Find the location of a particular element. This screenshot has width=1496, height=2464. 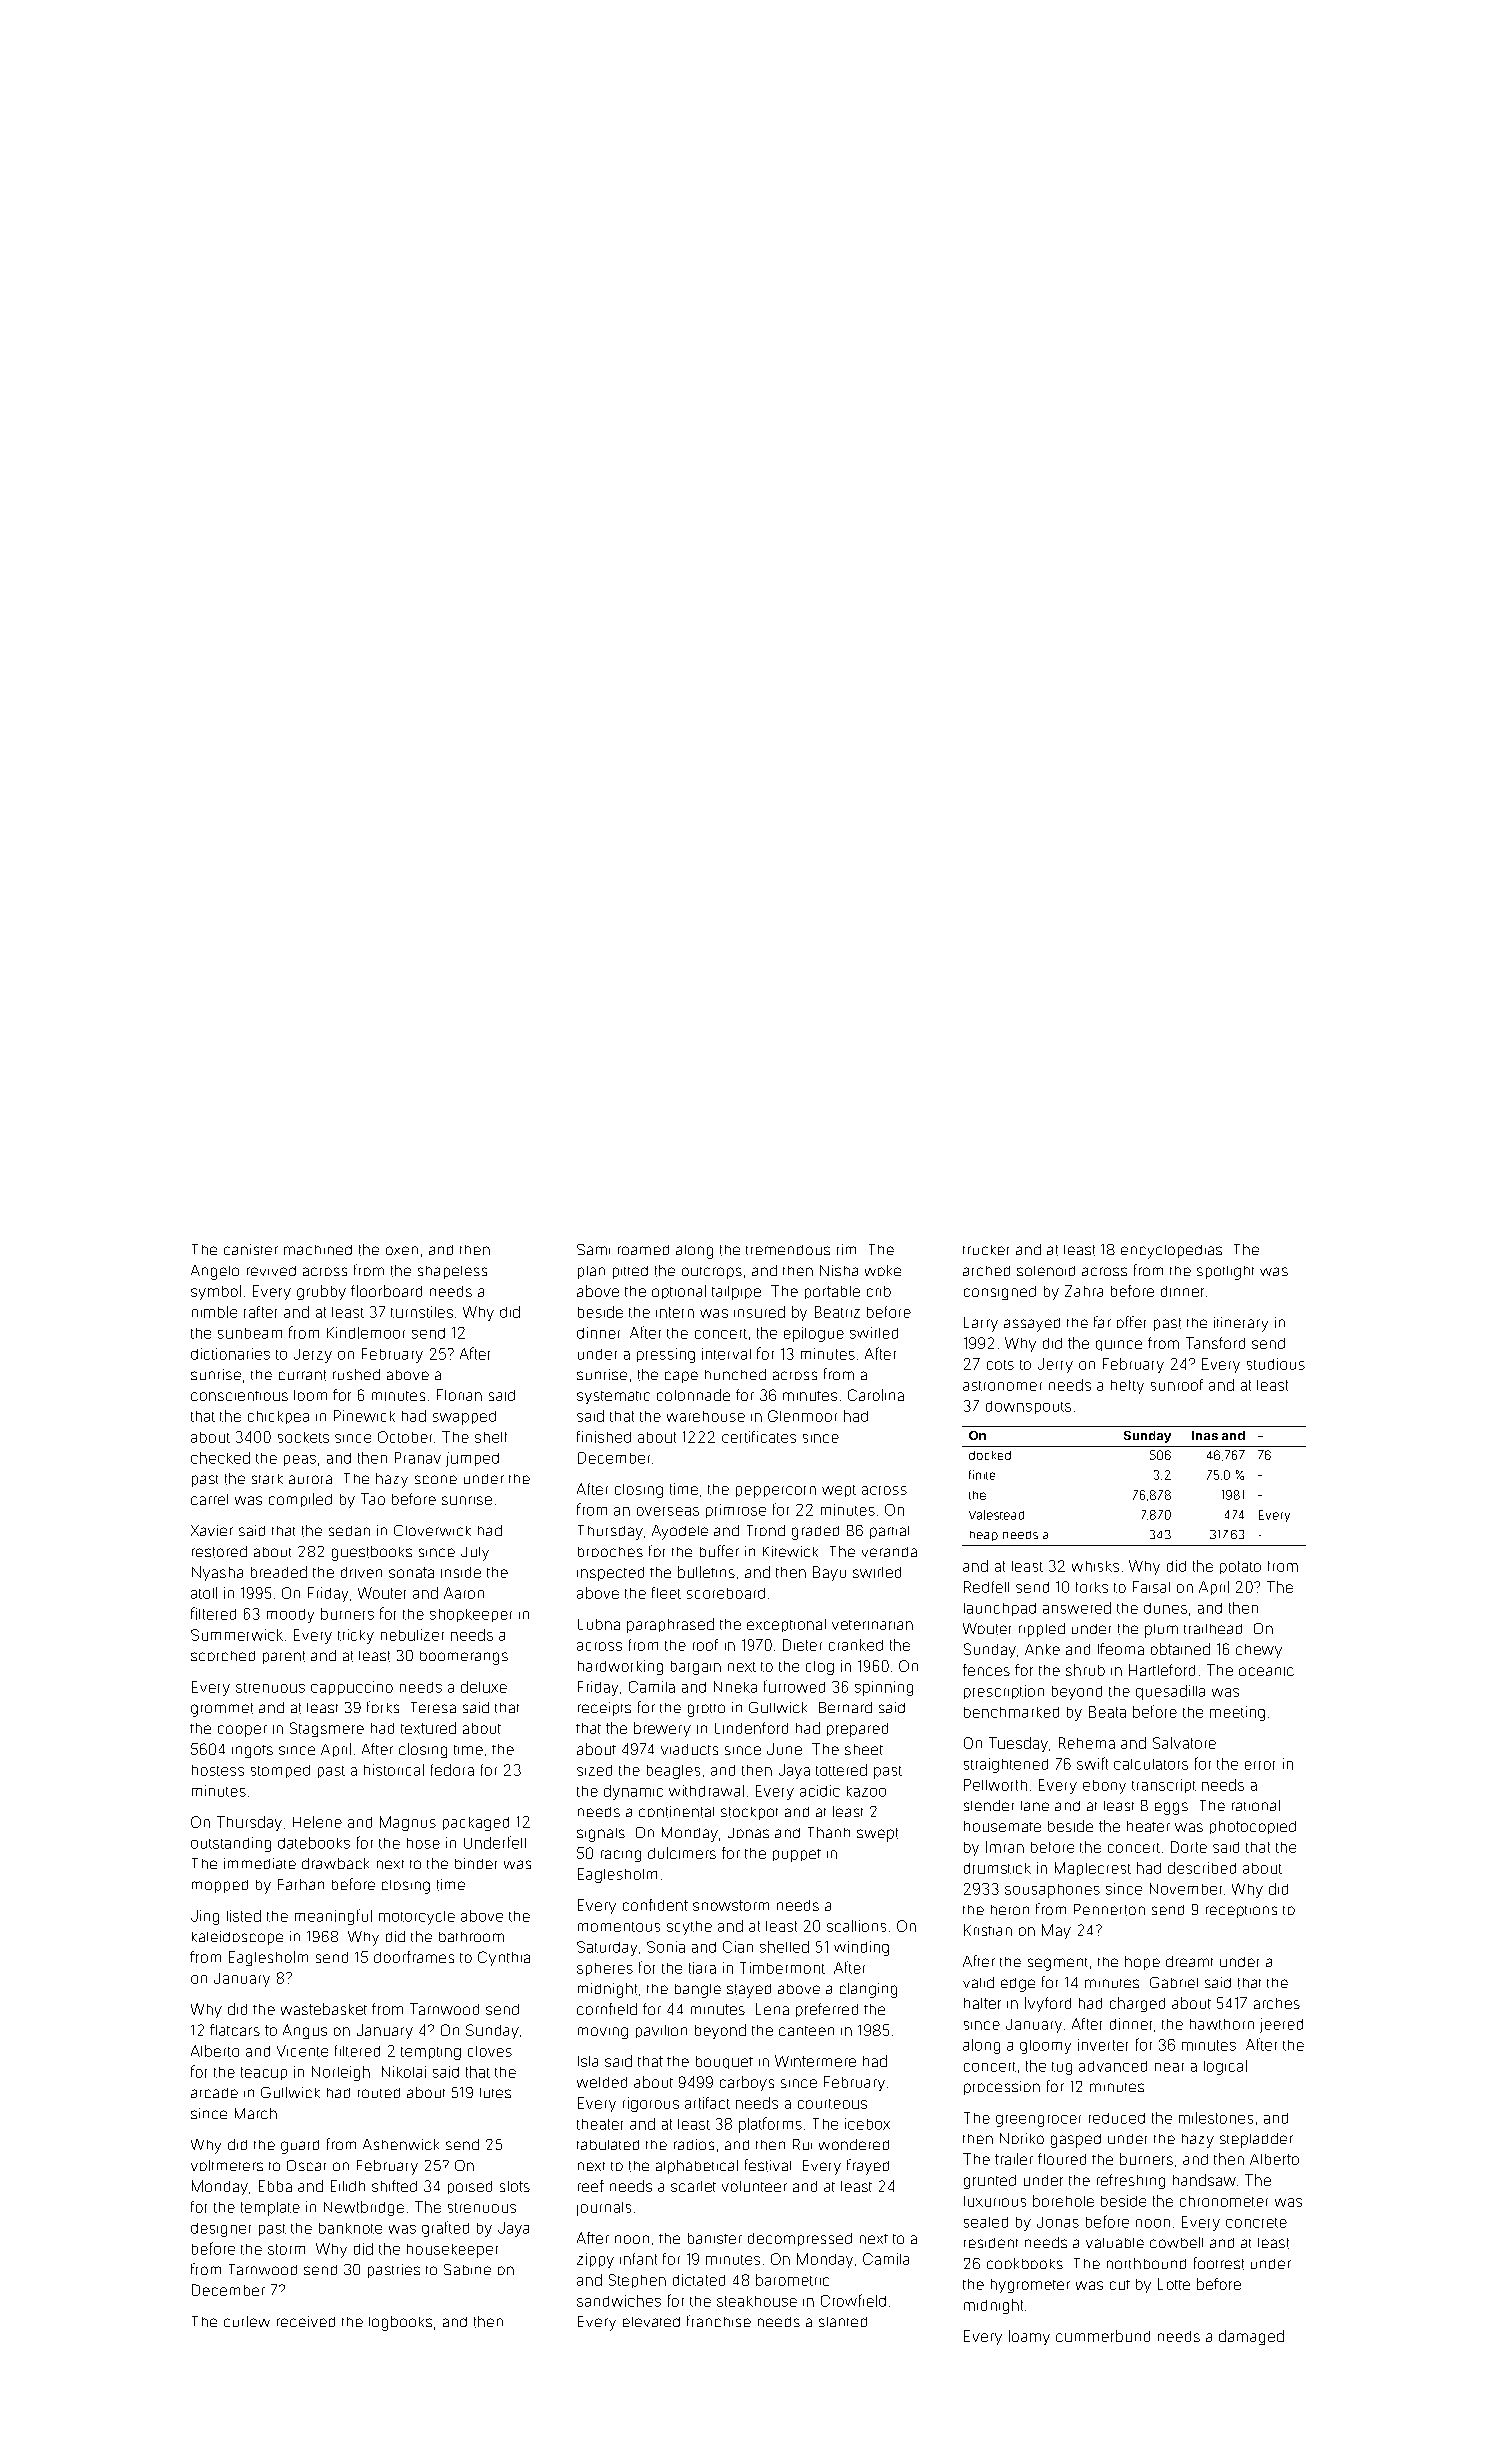

stomped is located at coordinates (280, 1771).
